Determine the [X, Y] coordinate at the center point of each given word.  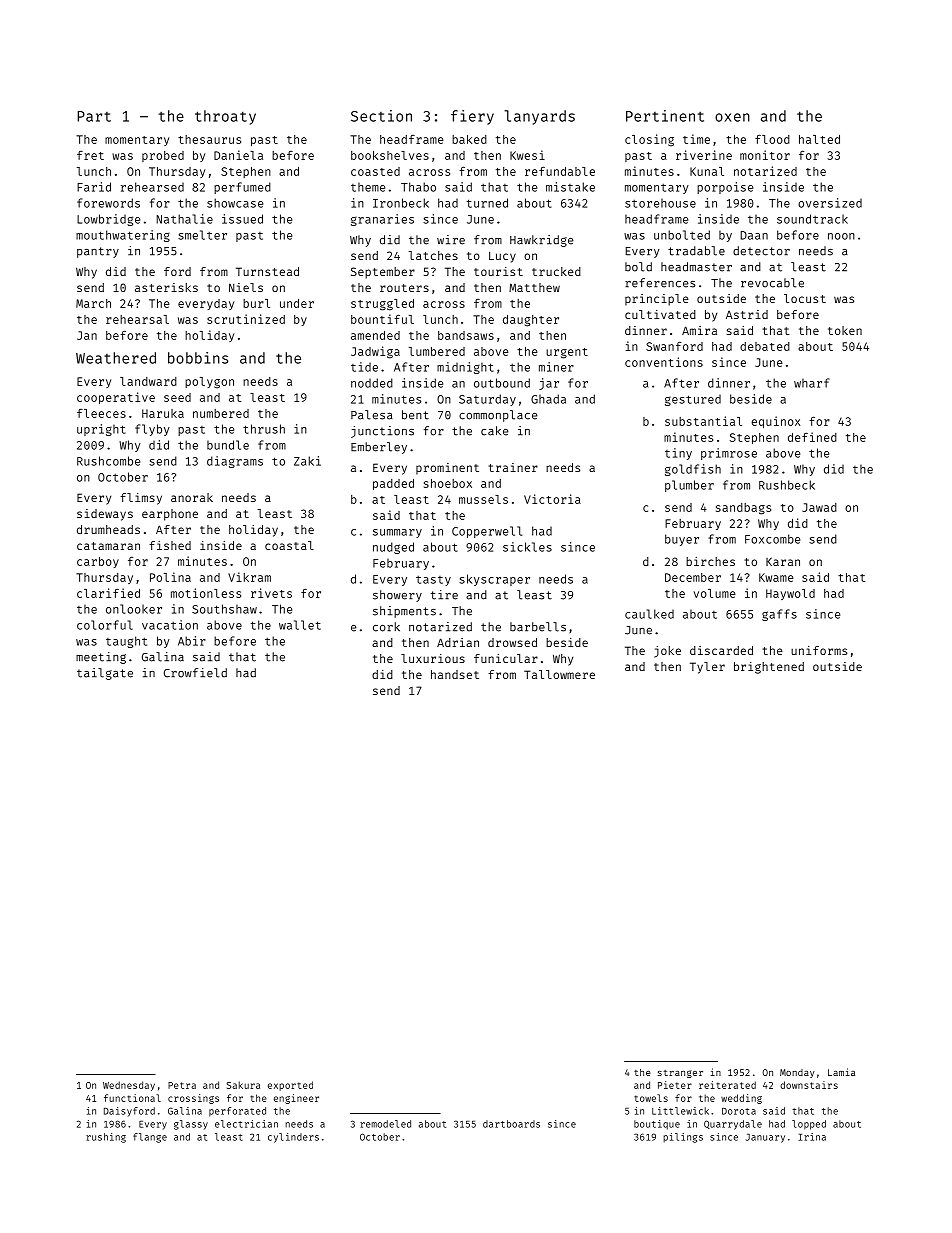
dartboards [511, 1124]
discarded [721, 650]
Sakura [243, 1085]
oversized [830, 203]
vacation [170, 625]
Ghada [548, 399]
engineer [296, 1099]
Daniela [238, 155]
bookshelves [390, 155]
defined [812, 437]
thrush [264, 429]
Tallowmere [559, 674]
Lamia [841, 1072]
